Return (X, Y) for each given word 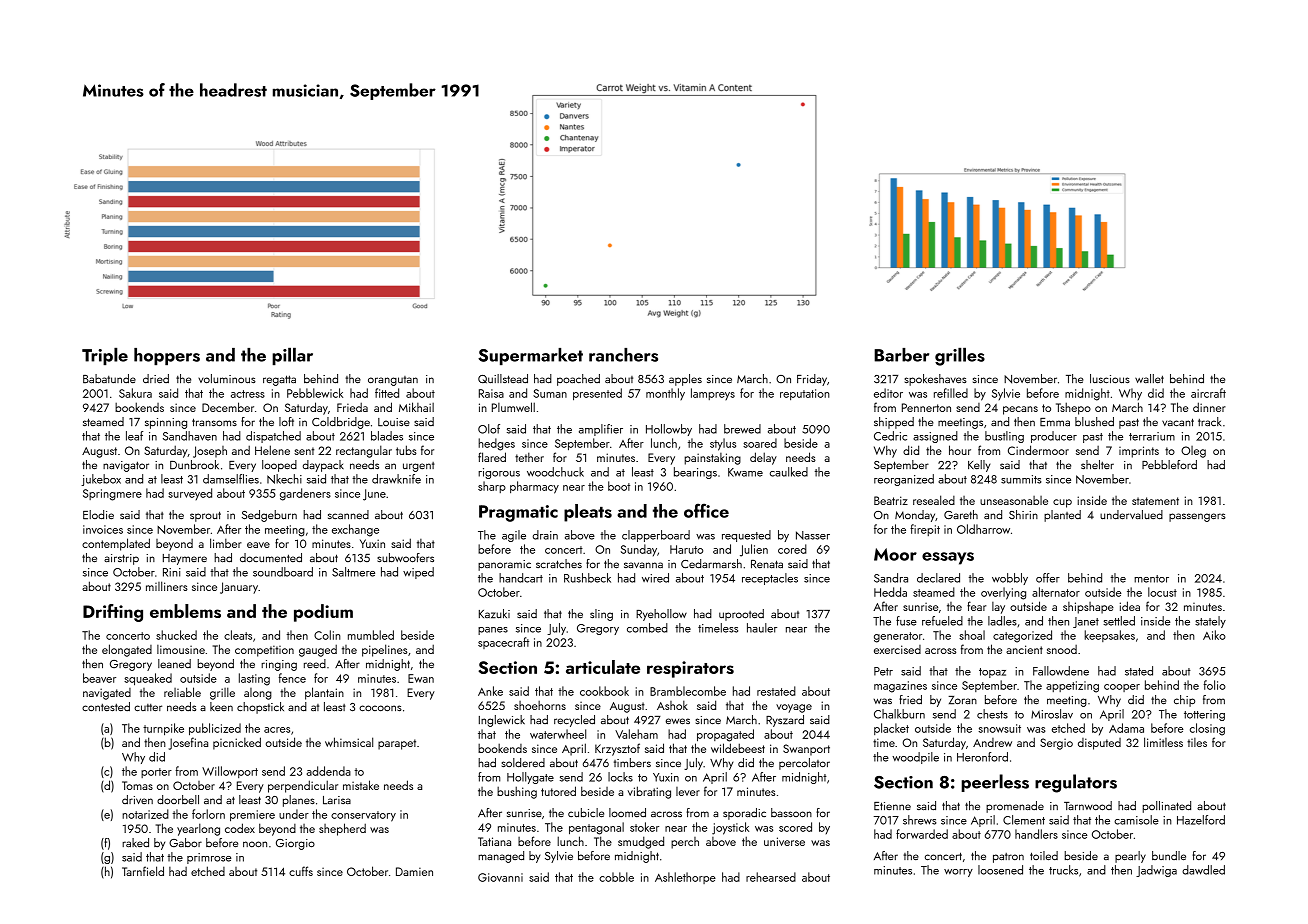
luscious (1110, 378)
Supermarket (530, 356)
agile (514, 536)
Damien (414, 871)
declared (938, 578)
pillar (292, 356)
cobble (616, 877)
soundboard (283, 572)
